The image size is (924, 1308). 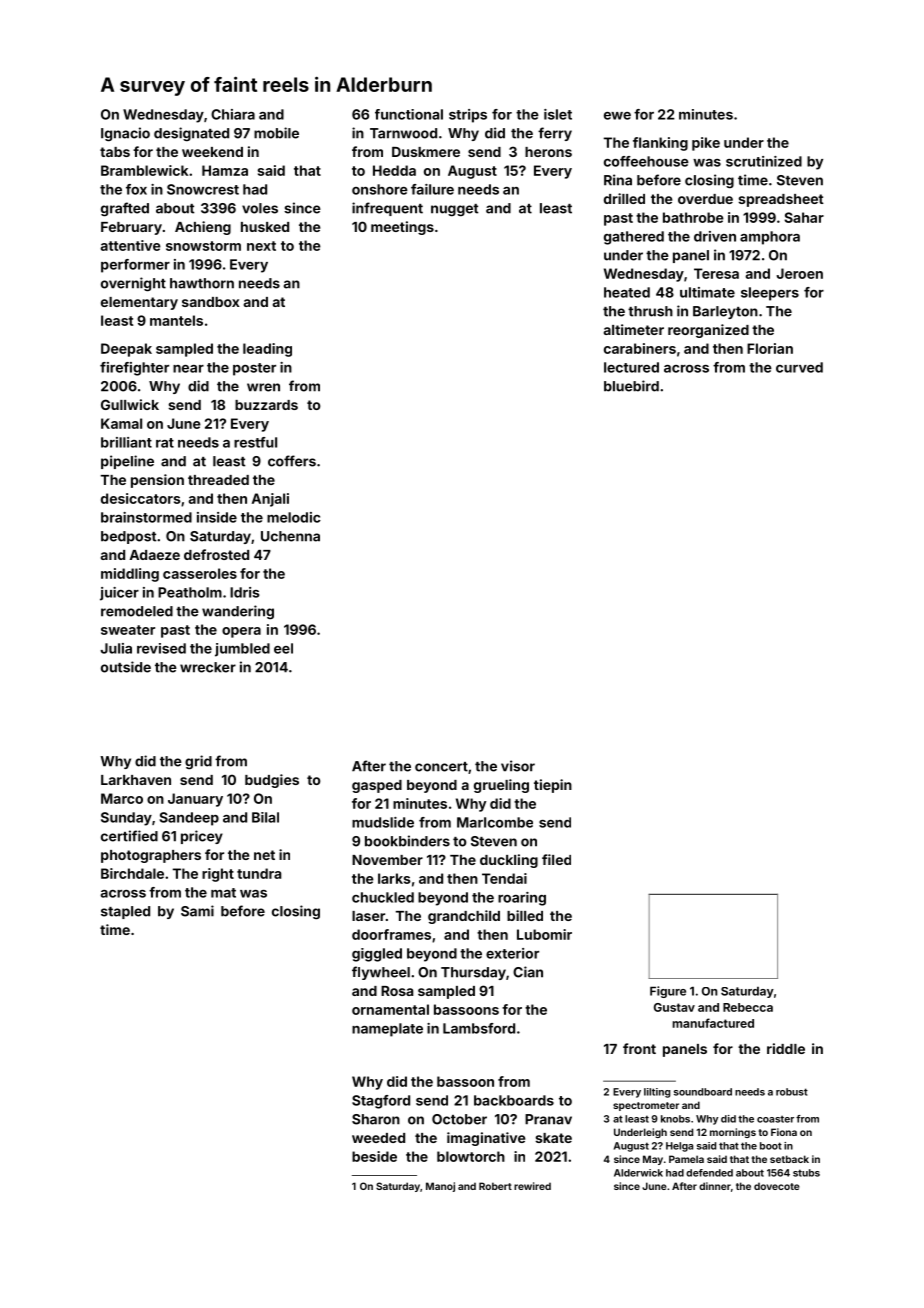 What do you see at coordinates (468, 116) in the screenshot?
I see `strips` at bounding box center [468, 116].
